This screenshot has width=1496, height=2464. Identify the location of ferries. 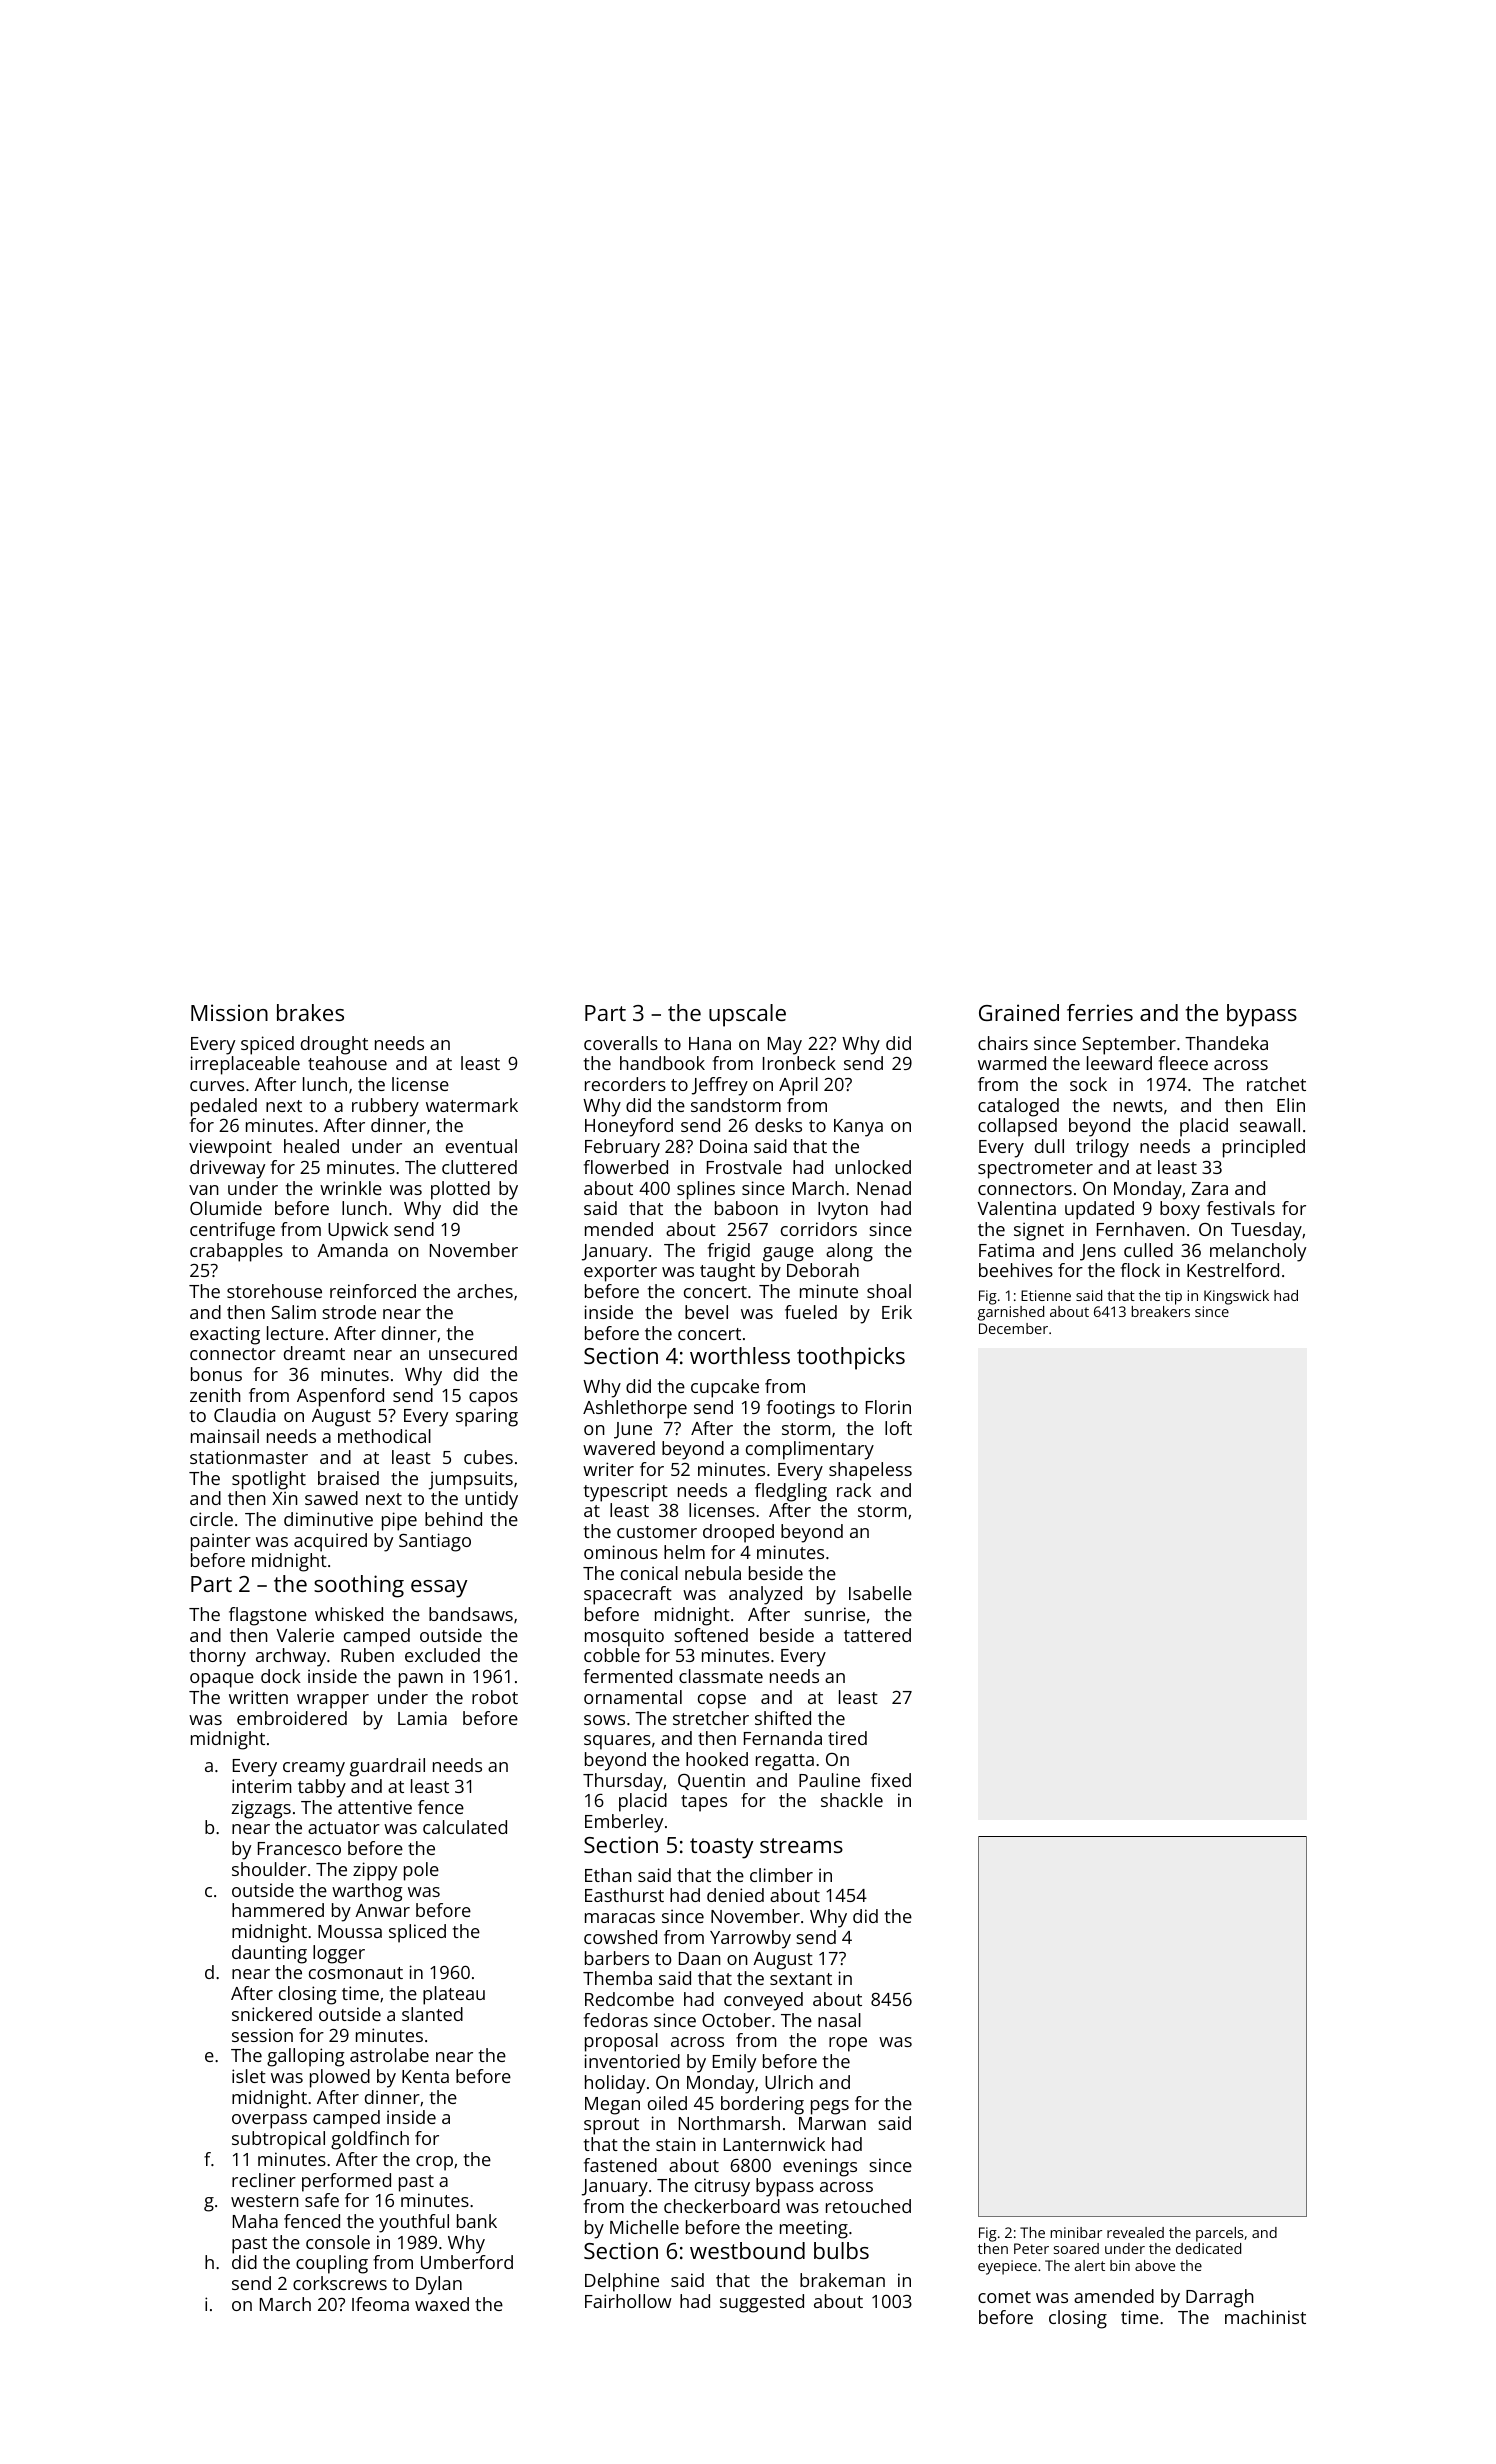
(1100, 1012).
